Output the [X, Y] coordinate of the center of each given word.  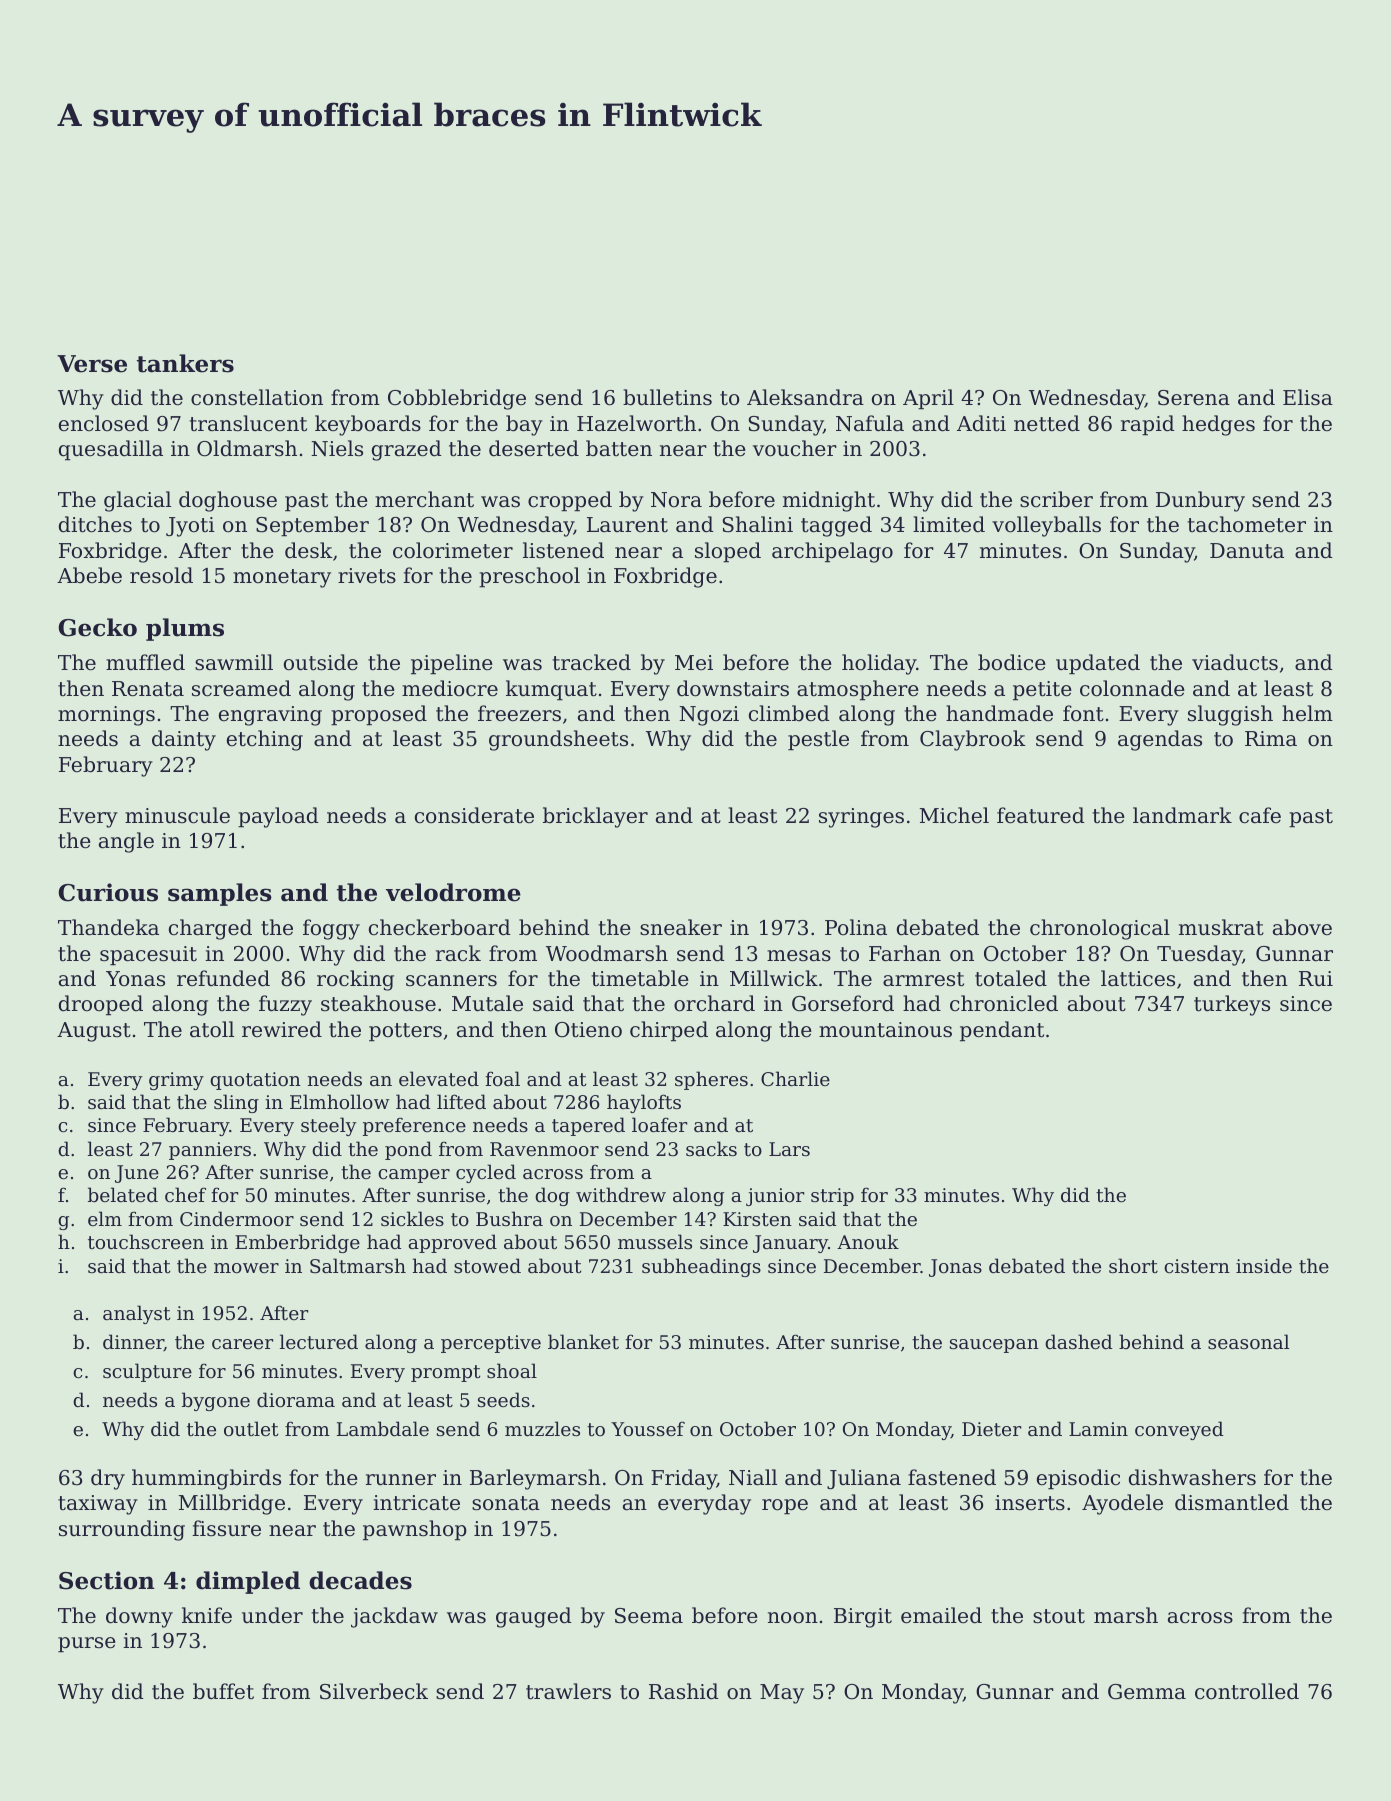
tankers [185, 363]
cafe [1260, 815]
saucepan [994, 1346]
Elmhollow [340, 1101]
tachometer [1246, 524]
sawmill [234, 662]
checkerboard [440, 927]
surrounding [122, 1530]
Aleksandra [805, 397]
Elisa [1308, 397]
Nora [676, 500]
